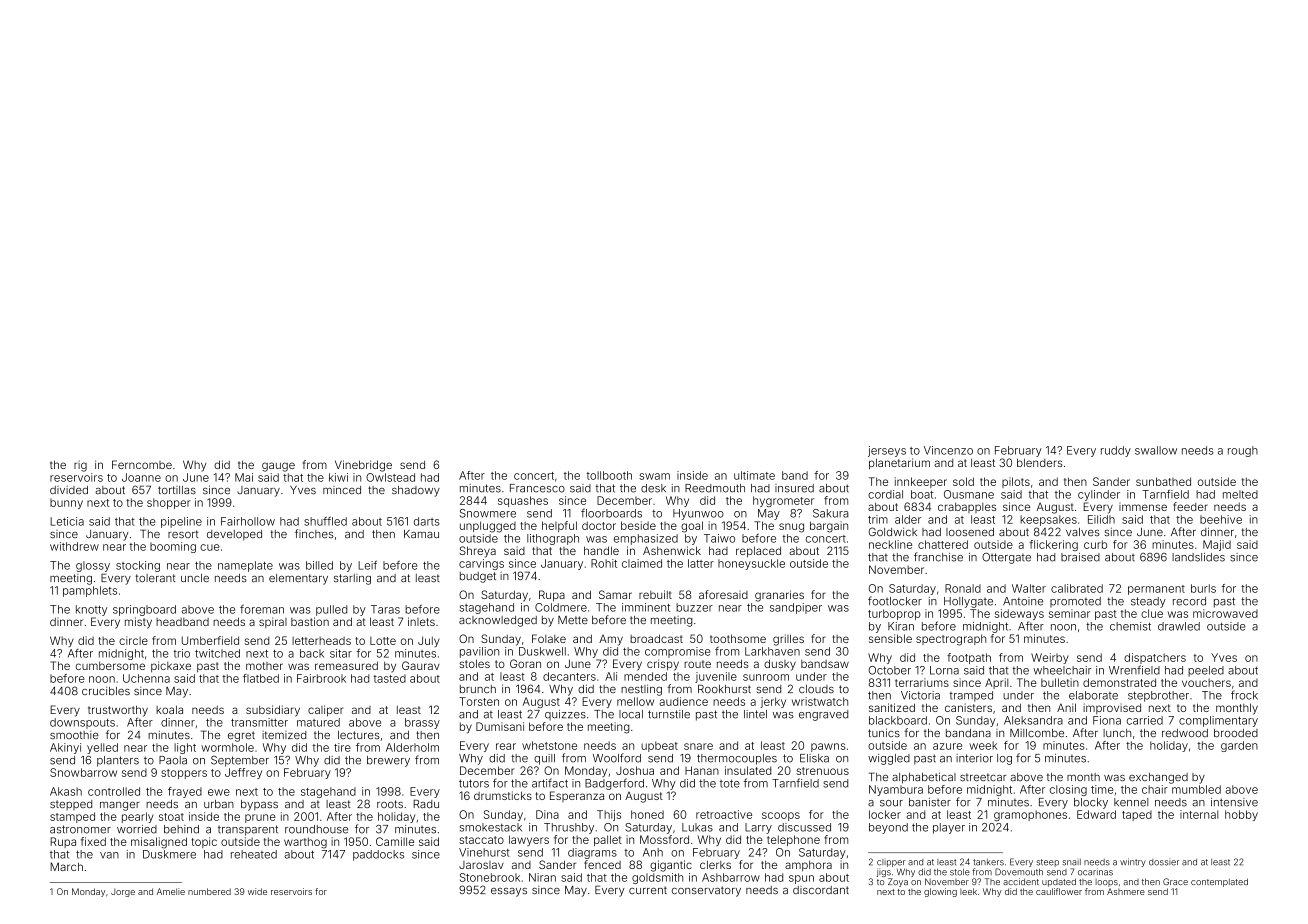 The image size is (1308, 924). I want to click on Vincenzo, so click(948, 450).
